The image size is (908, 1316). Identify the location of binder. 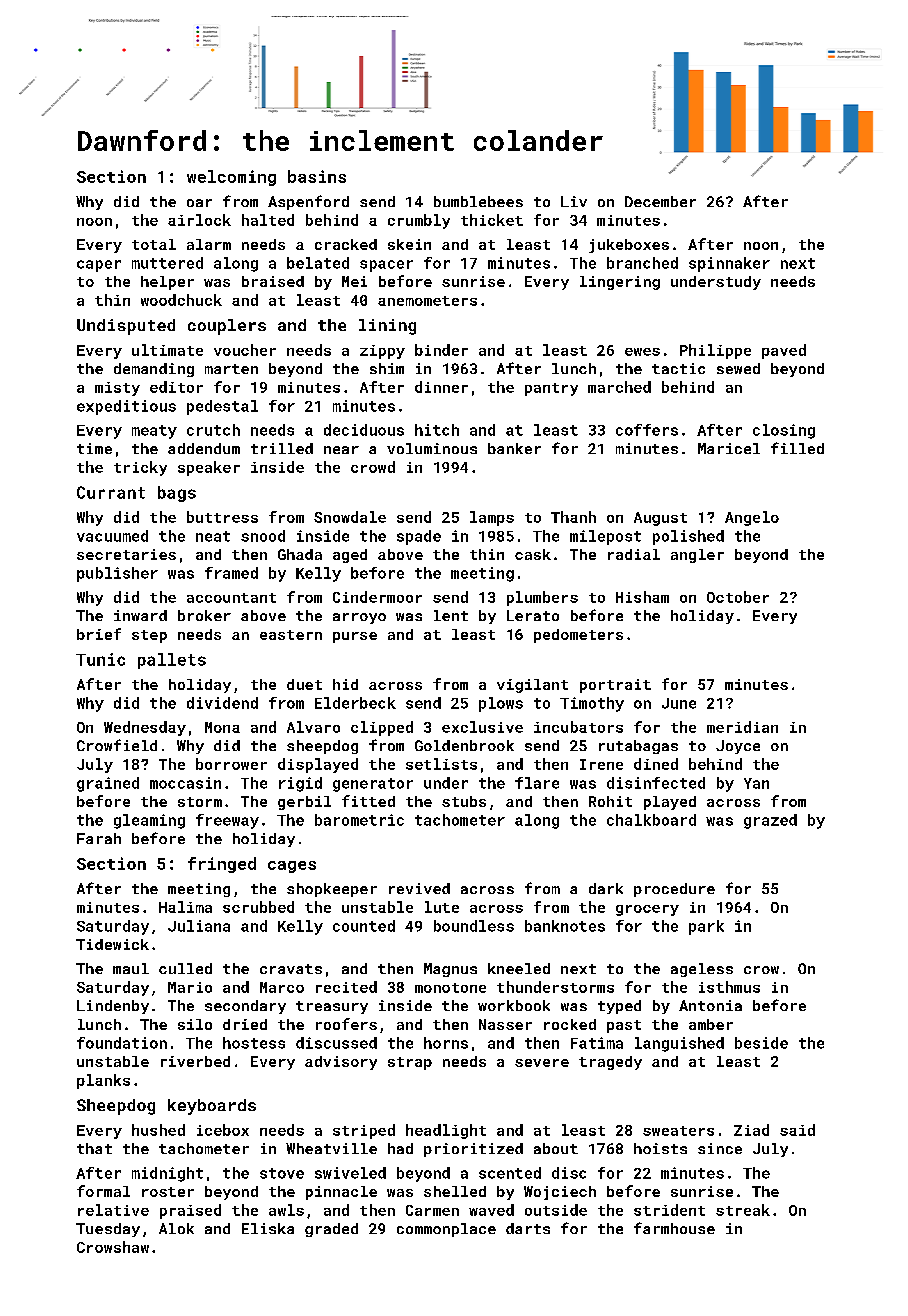
(441, 350).
